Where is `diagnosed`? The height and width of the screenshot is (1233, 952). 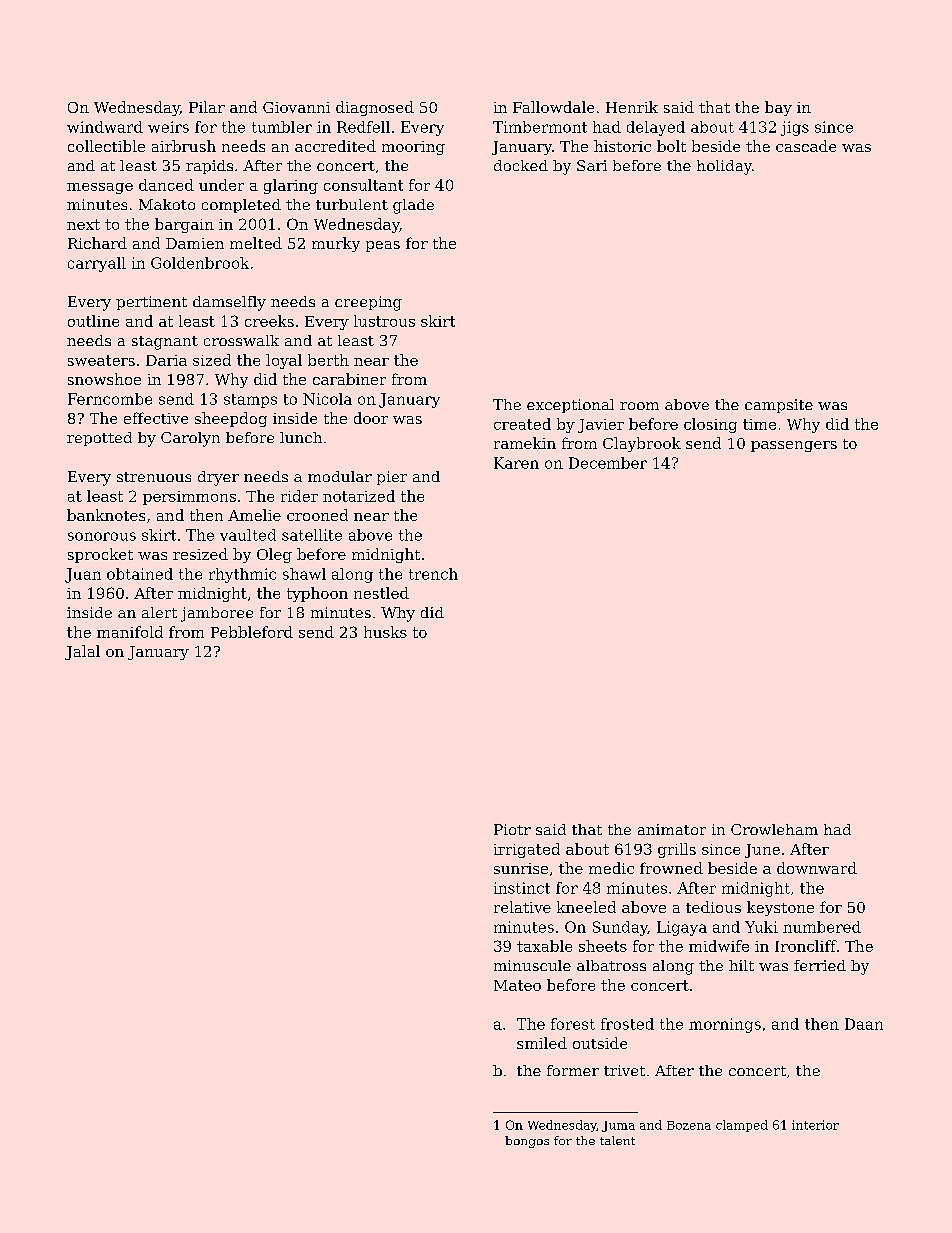
diagnosed is located at coordinates (375, 108).
